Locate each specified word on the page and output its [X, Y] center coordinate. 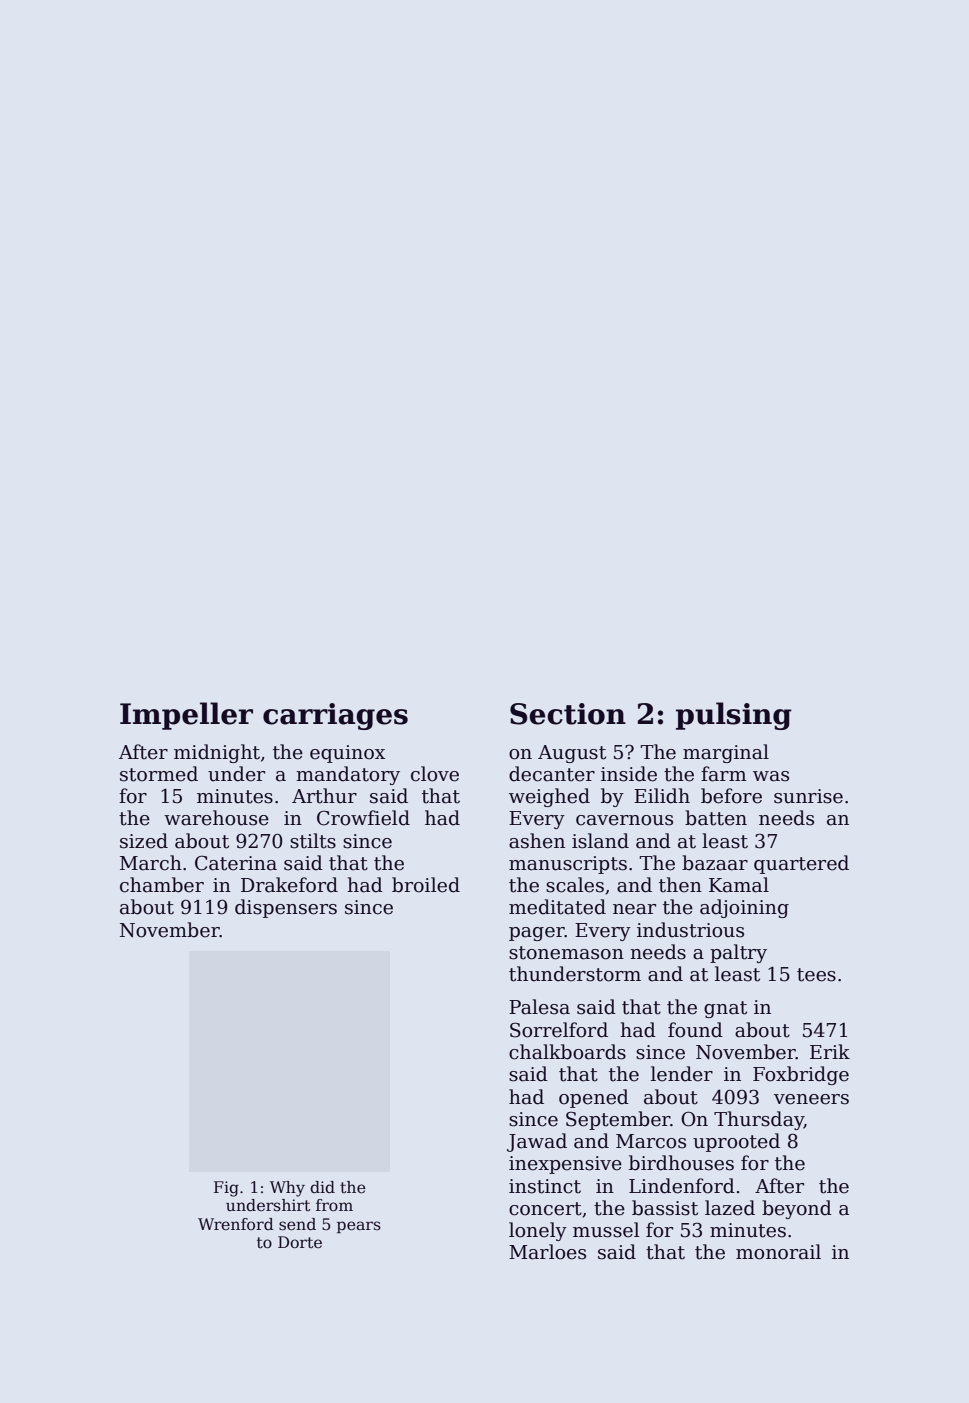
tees [816, 975]
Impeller [186, 716]
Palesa [539, 1007]
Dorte [300, 1242]
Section [568, 714]
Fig [226, 1189]
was [771, 776]
